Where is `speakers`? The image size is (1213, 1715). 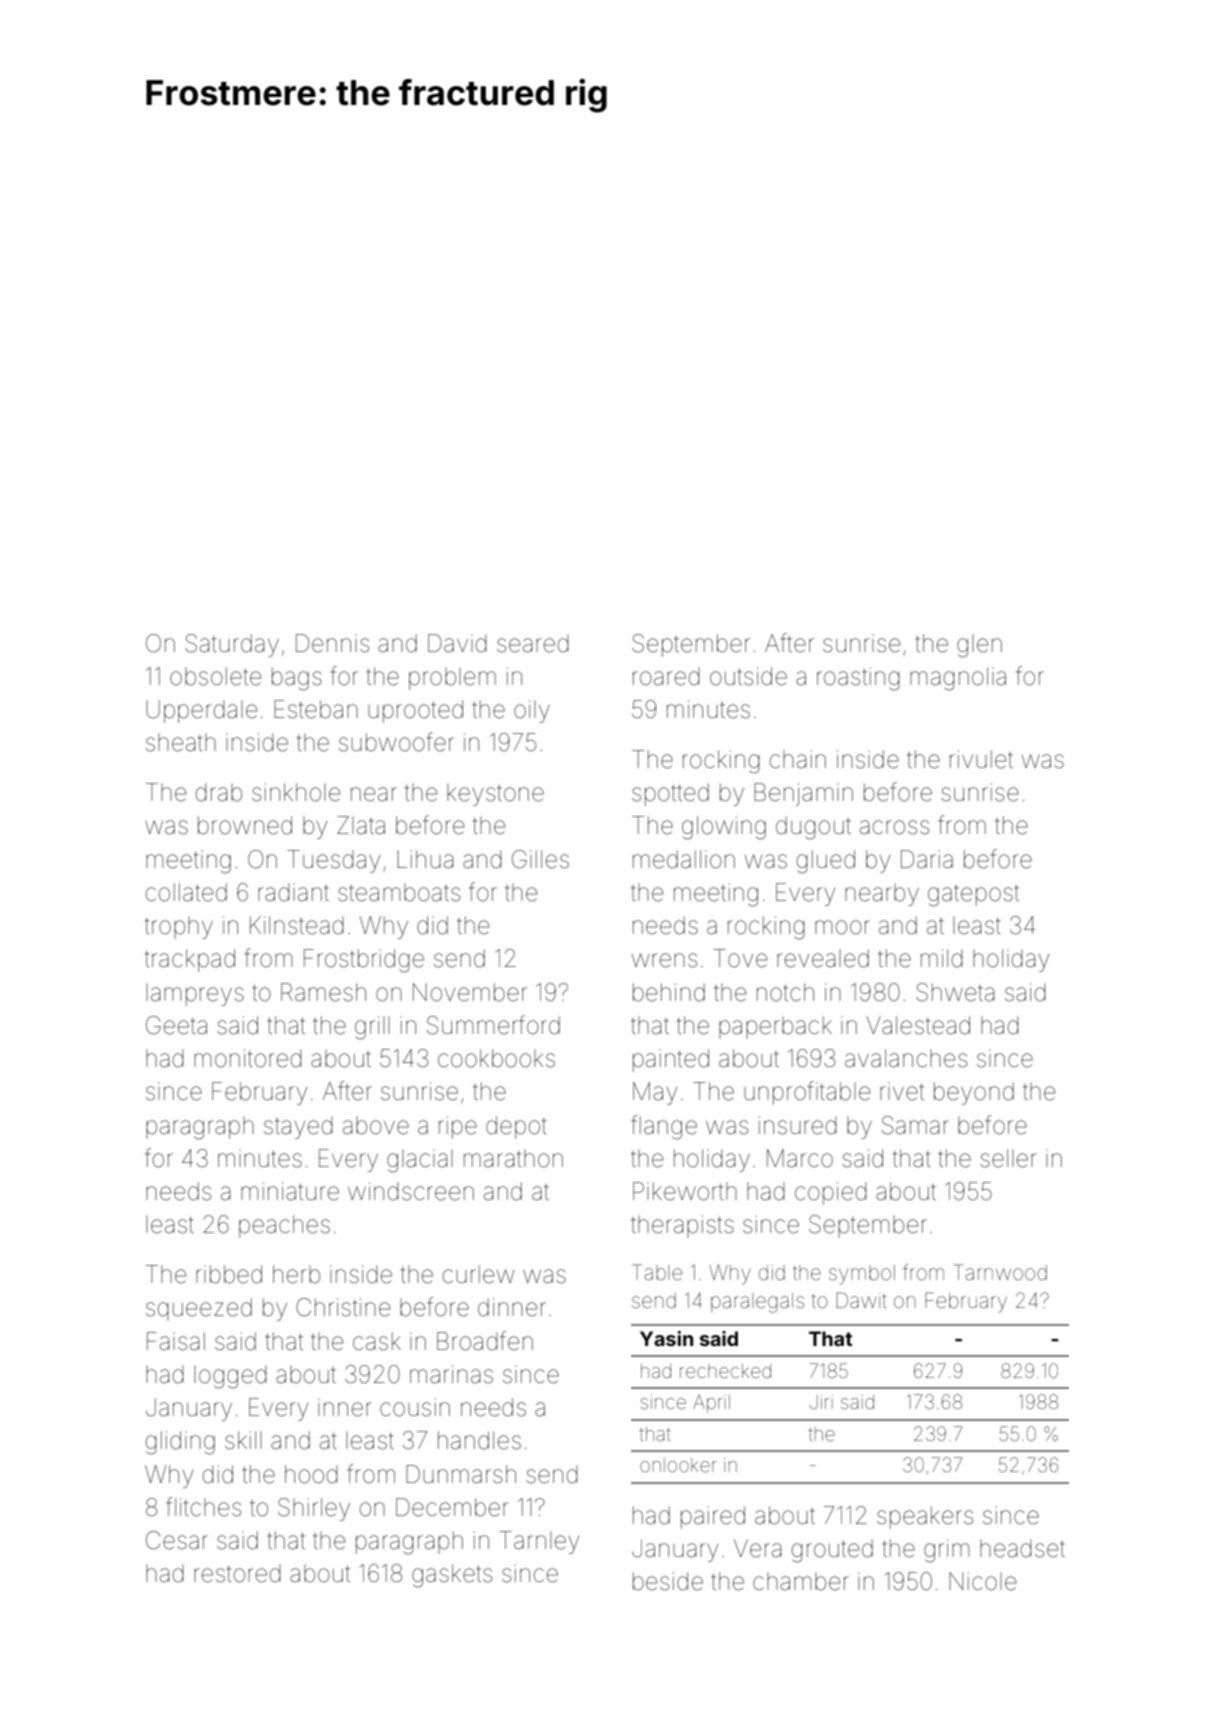
speakers is located at coordinates (925, 1517).
